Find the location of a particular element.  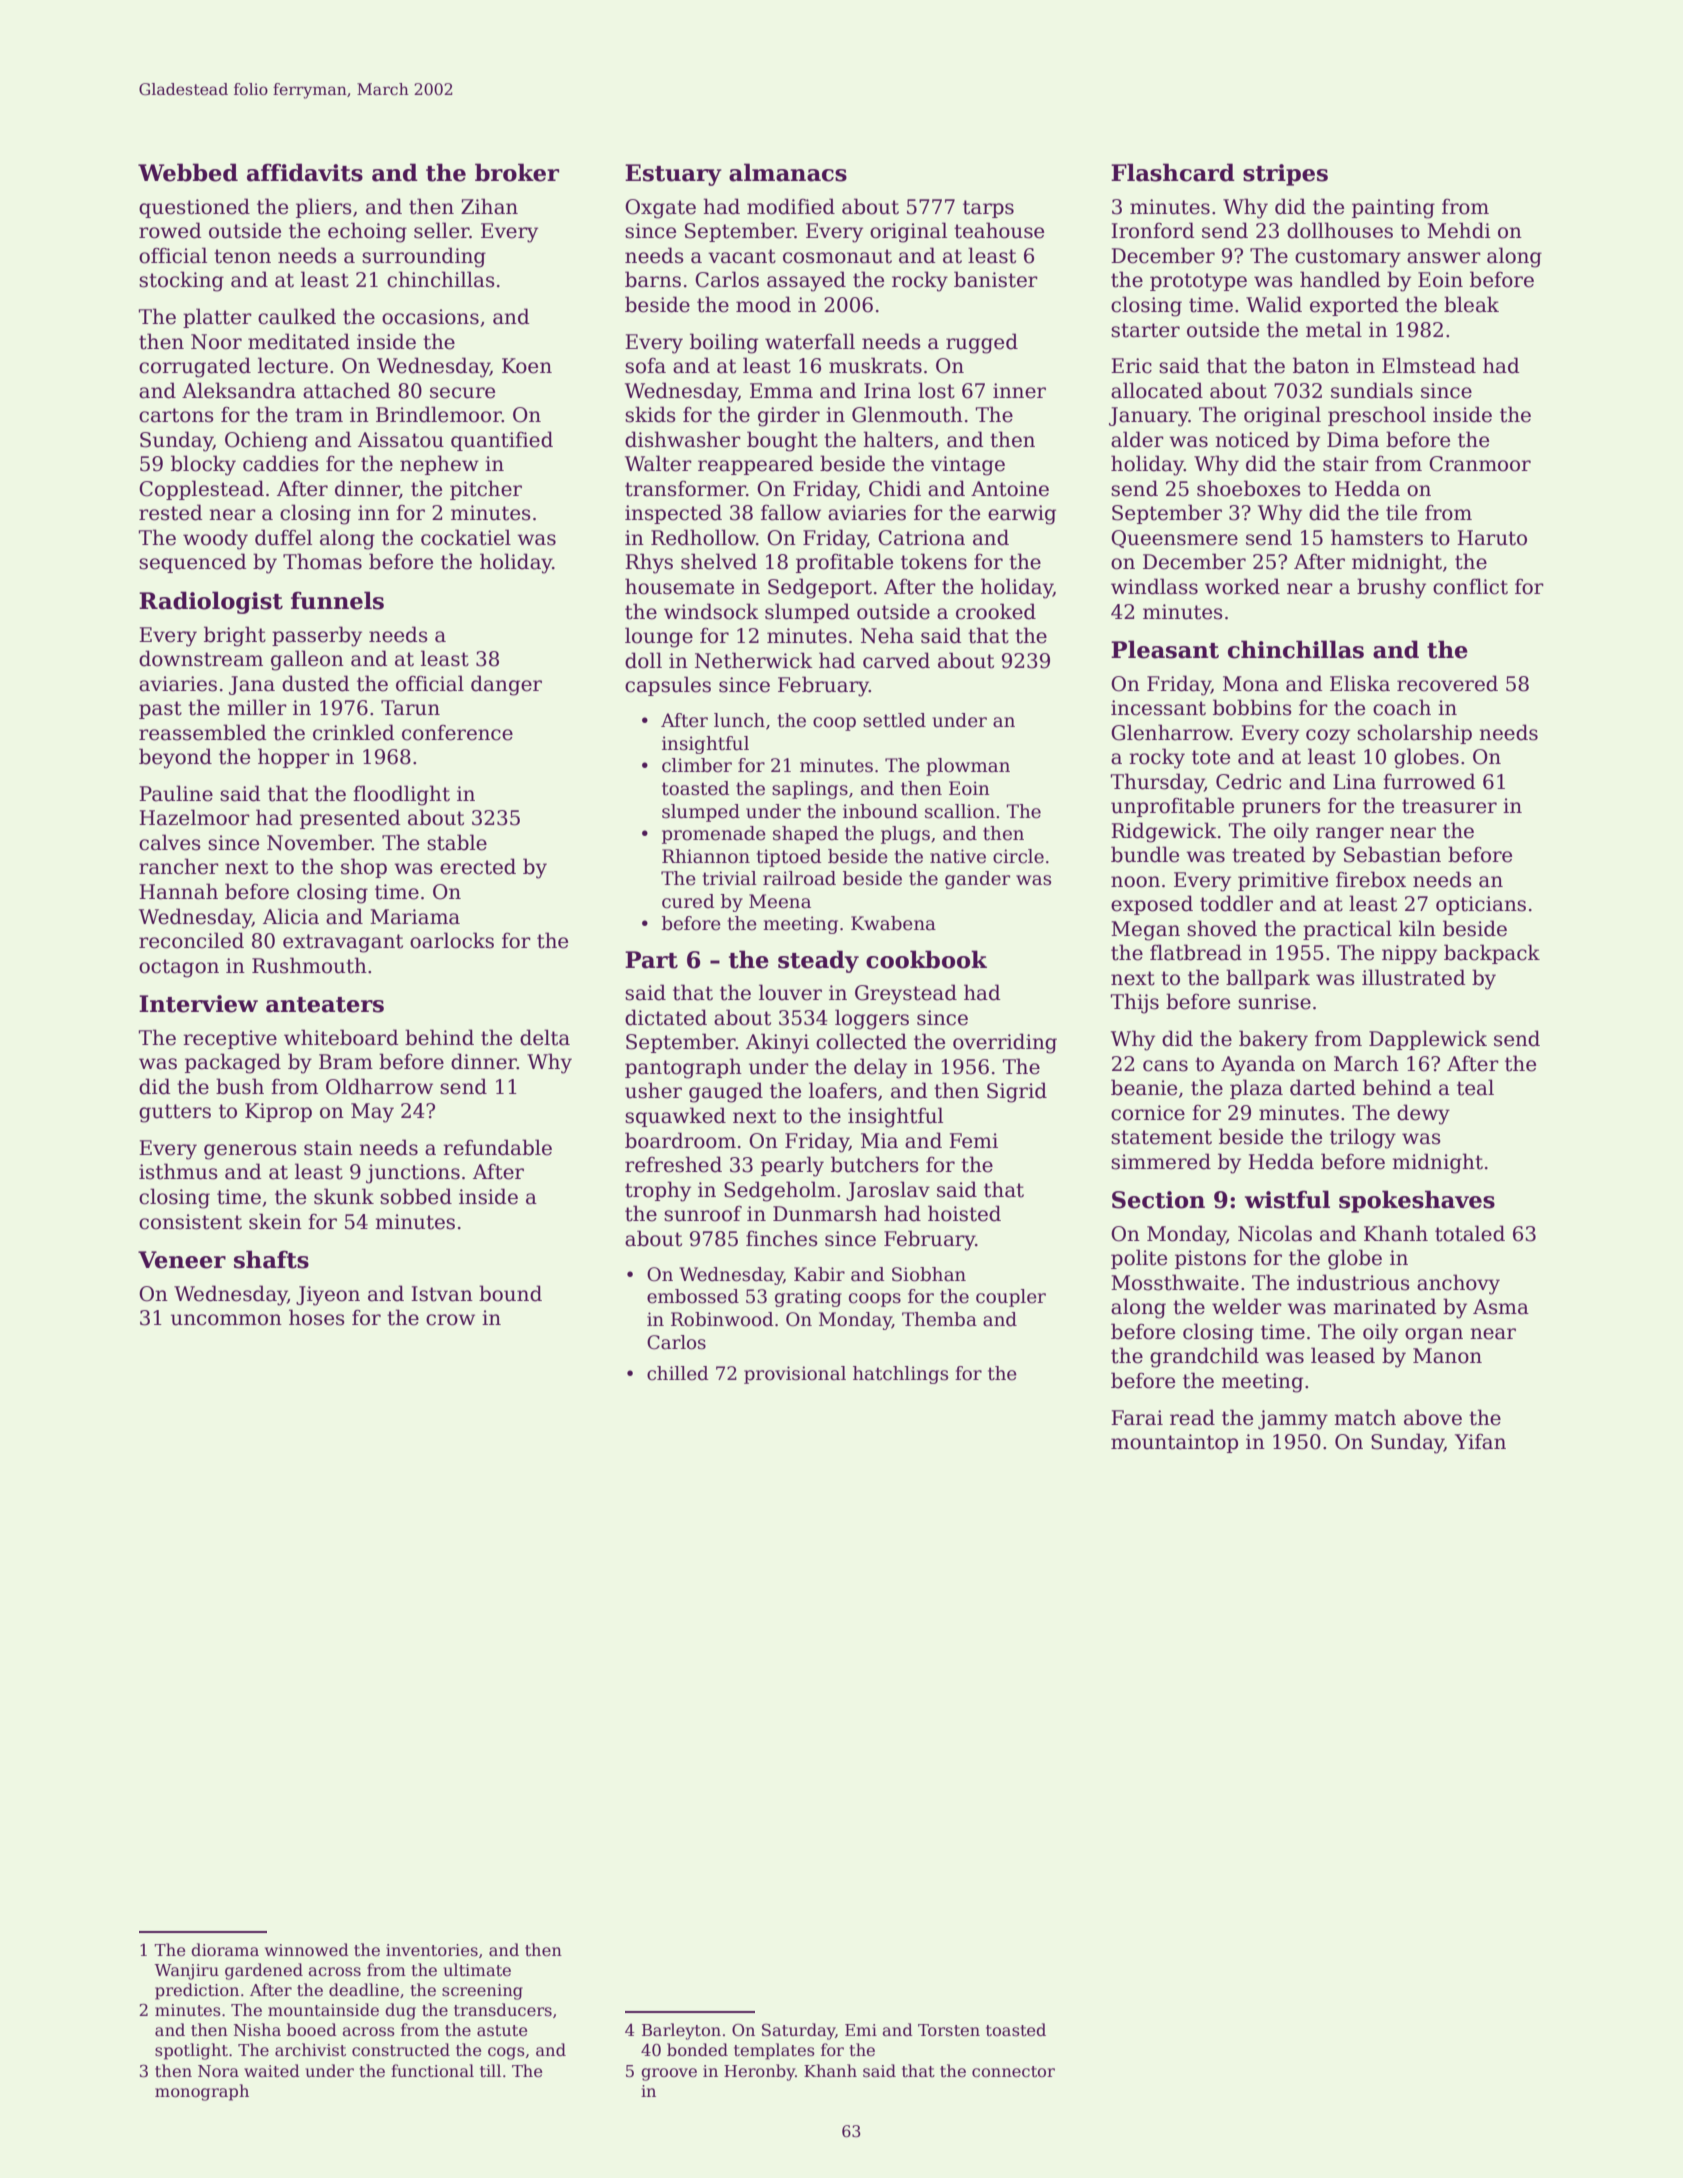

pistons is located at coordinates (1210, 1259).
